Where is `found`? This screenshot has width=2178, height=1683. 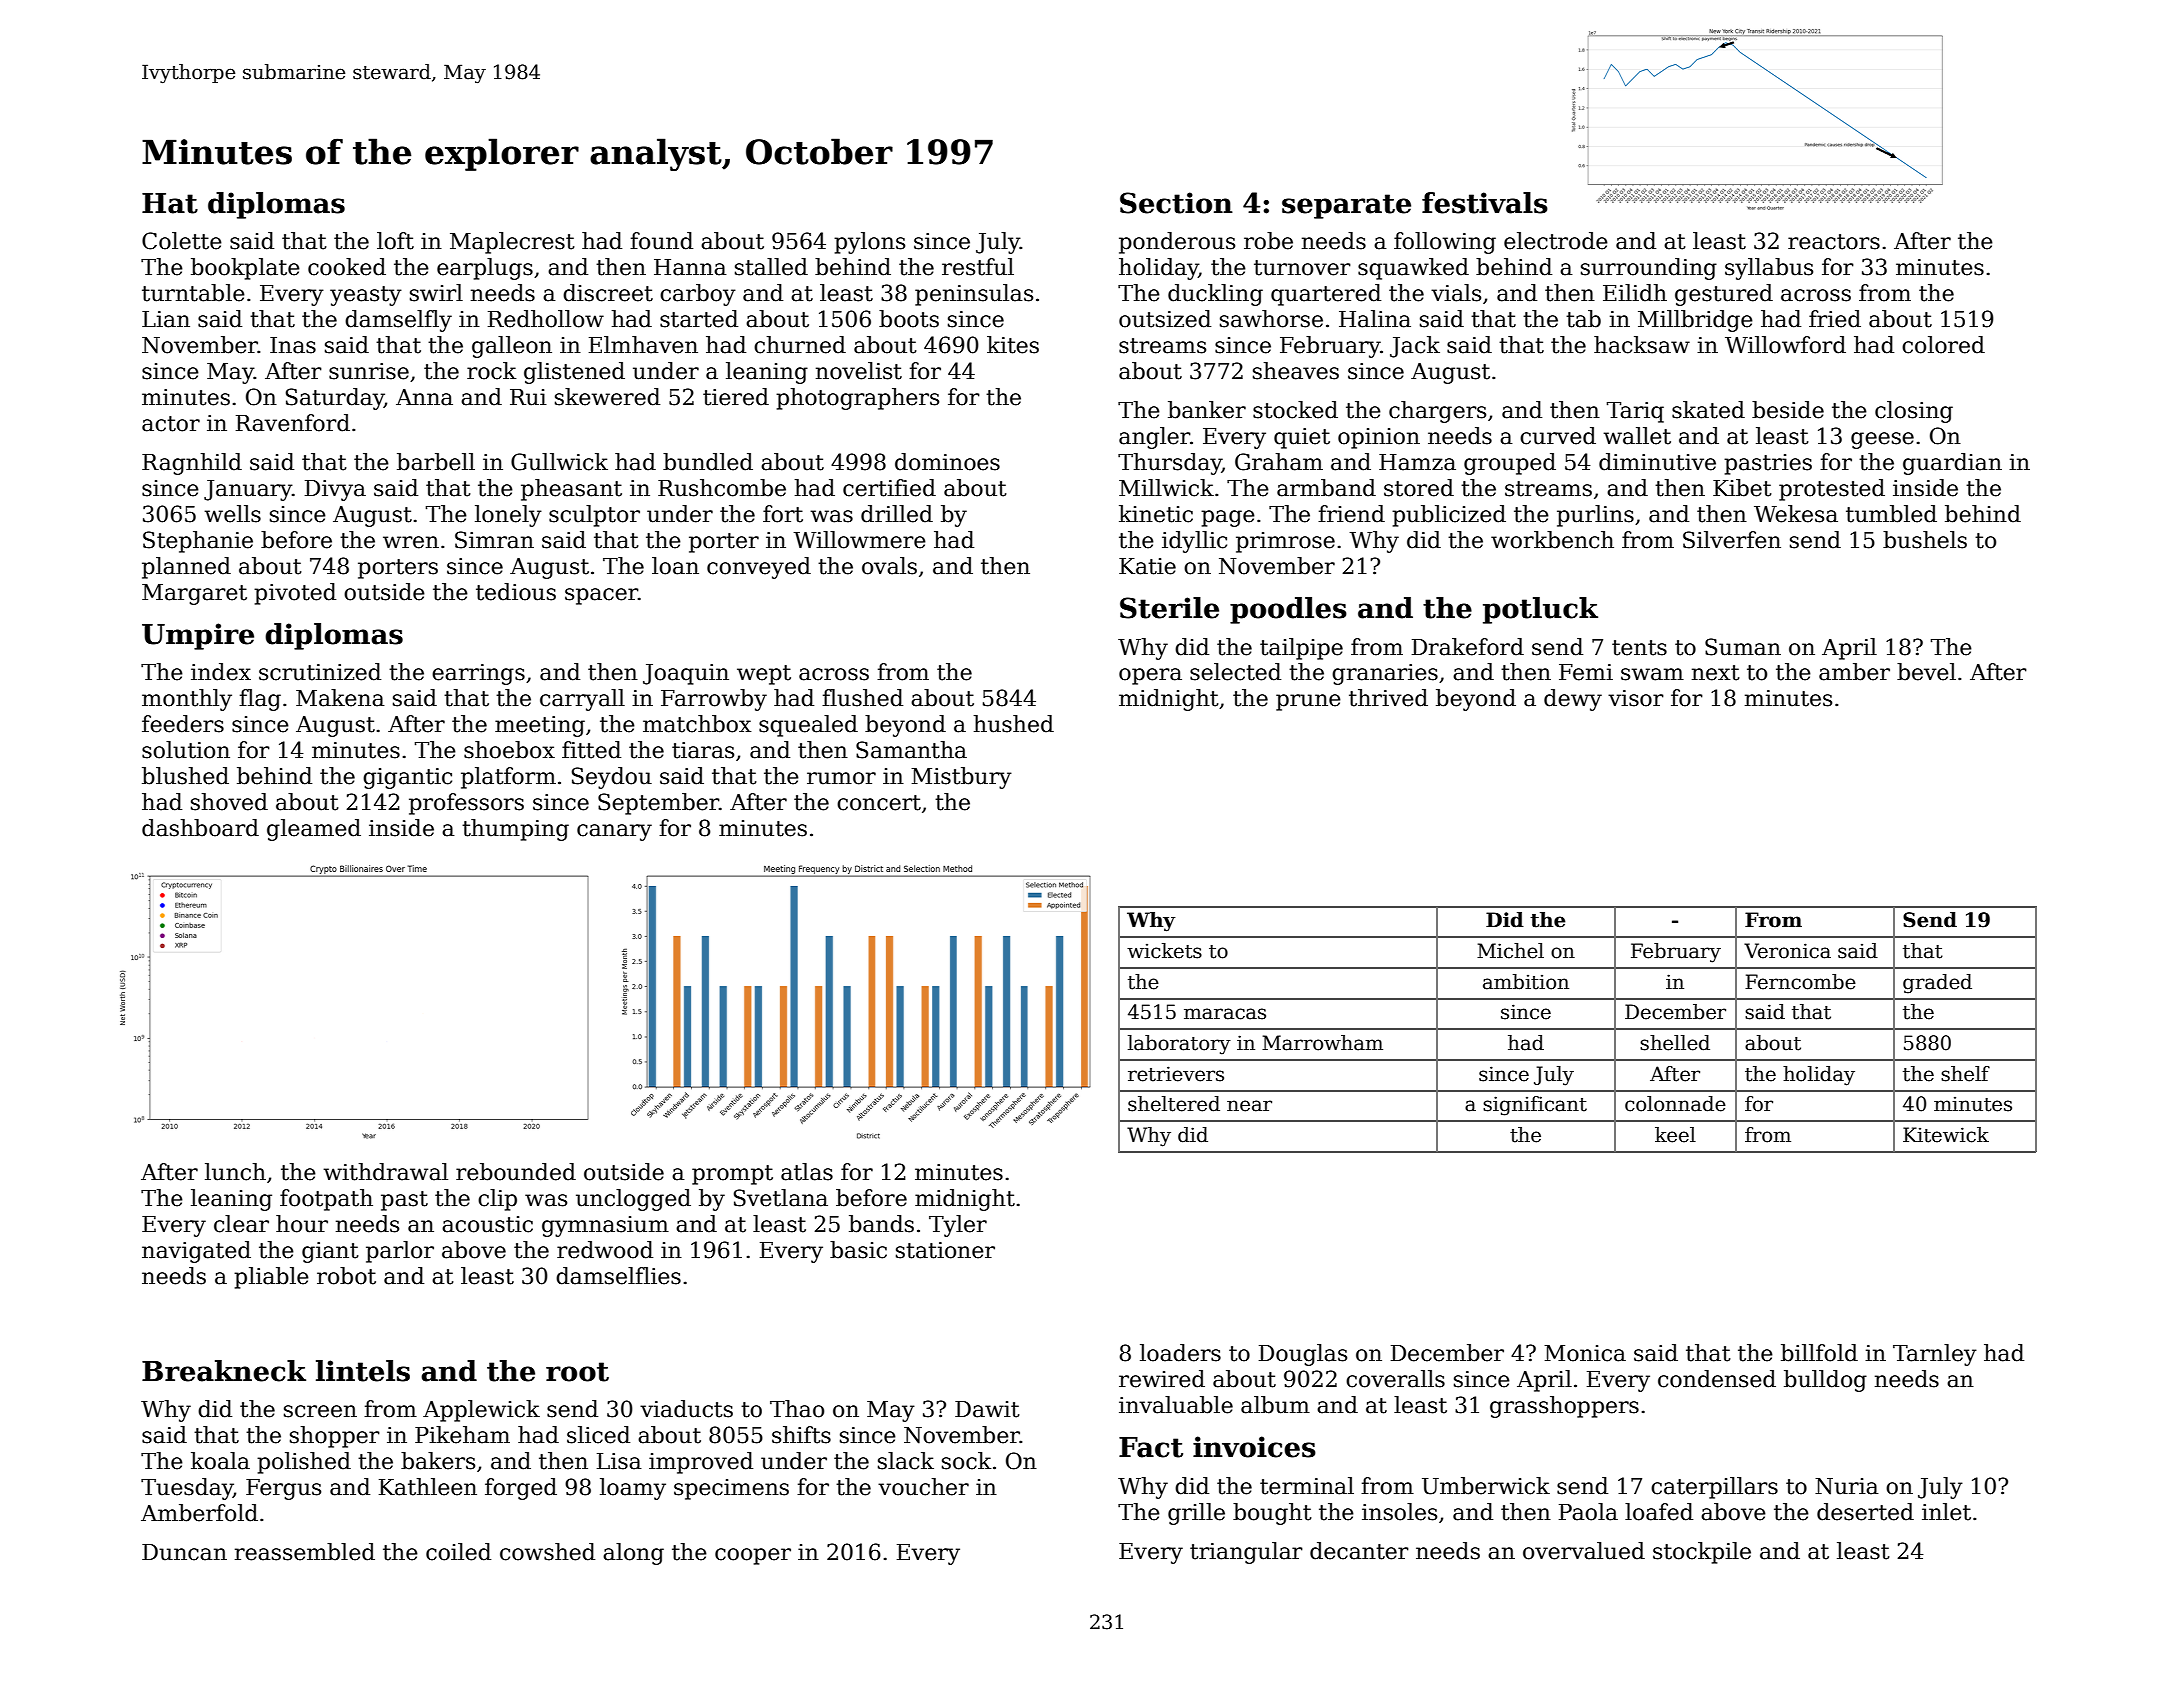 found is located at coordinates (661, 241).
